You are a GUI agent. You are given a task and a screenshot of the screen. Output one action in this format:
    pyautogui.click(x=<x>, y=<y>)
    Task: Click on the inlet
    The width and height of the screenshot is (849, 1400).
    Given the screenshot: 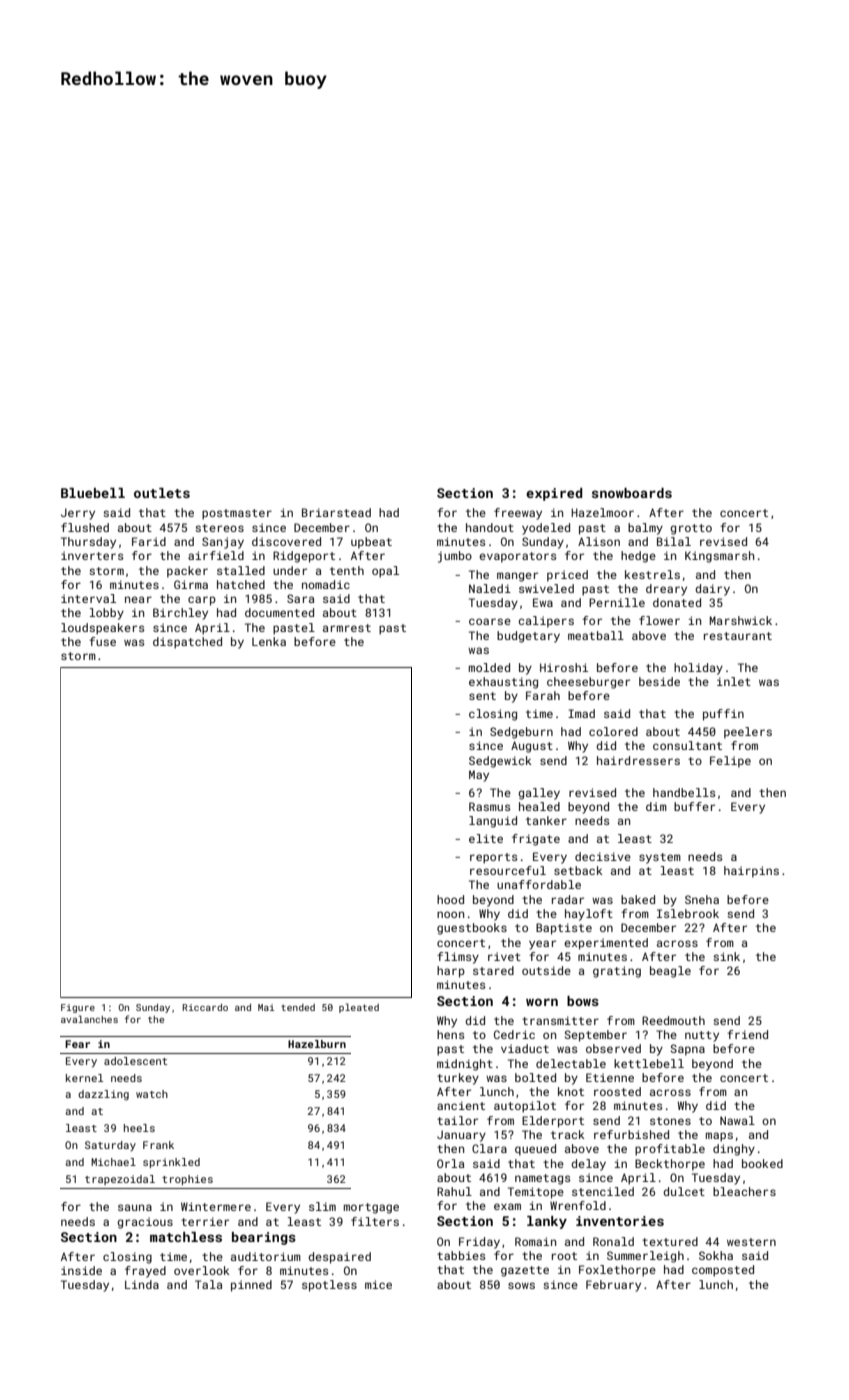 What is the action you would take?
    pyautogui.click(x=734, y=681)
